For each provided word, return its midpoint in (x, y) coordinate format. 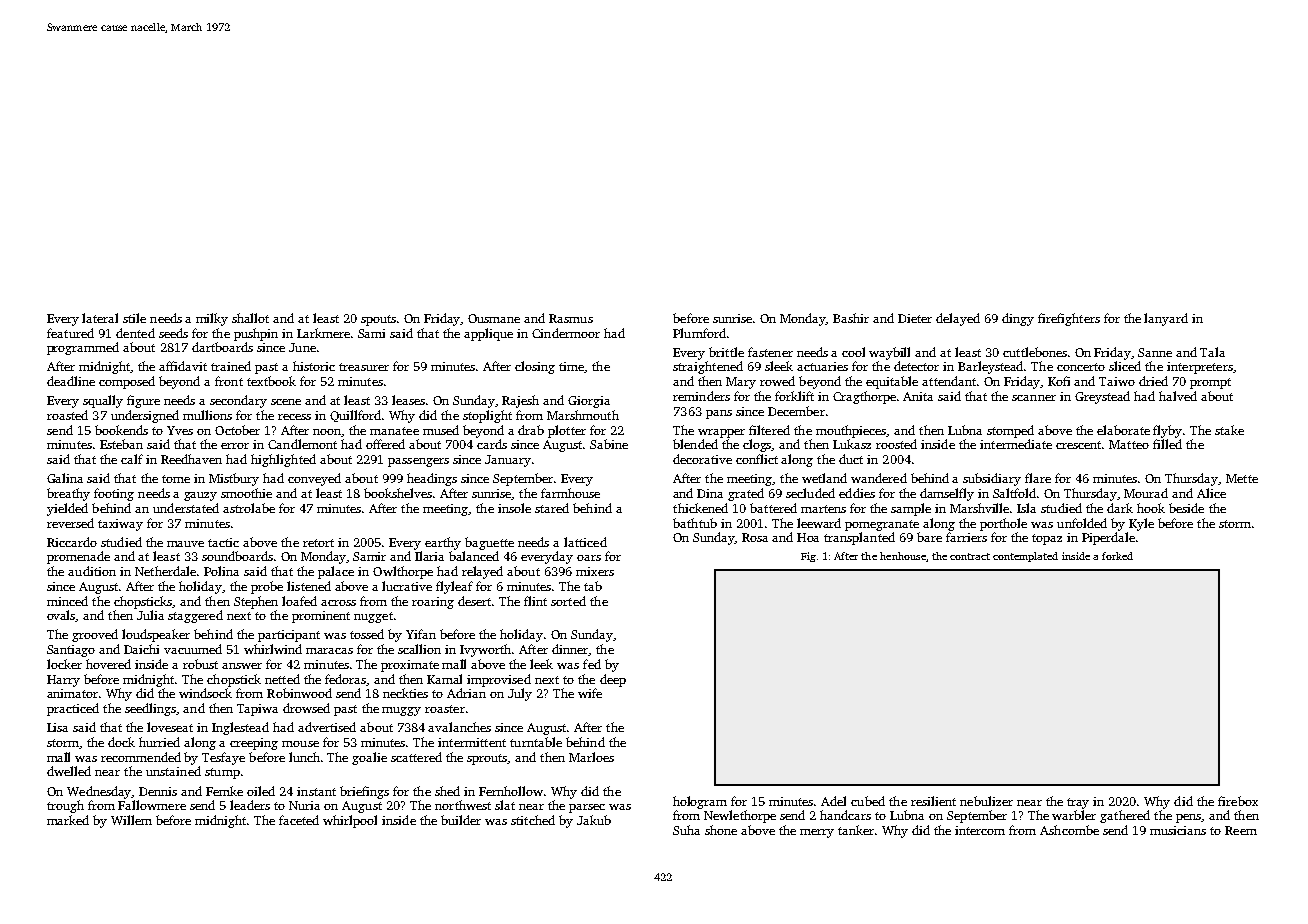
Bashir (851, 318)
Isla (1026, 508)
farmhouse (570, 493)
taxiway (120, 525)
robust (200, 664)
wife (590, 693)
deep (613, 680)
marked (68, 820)
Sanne (1155, 352)
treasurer (364, 367)
